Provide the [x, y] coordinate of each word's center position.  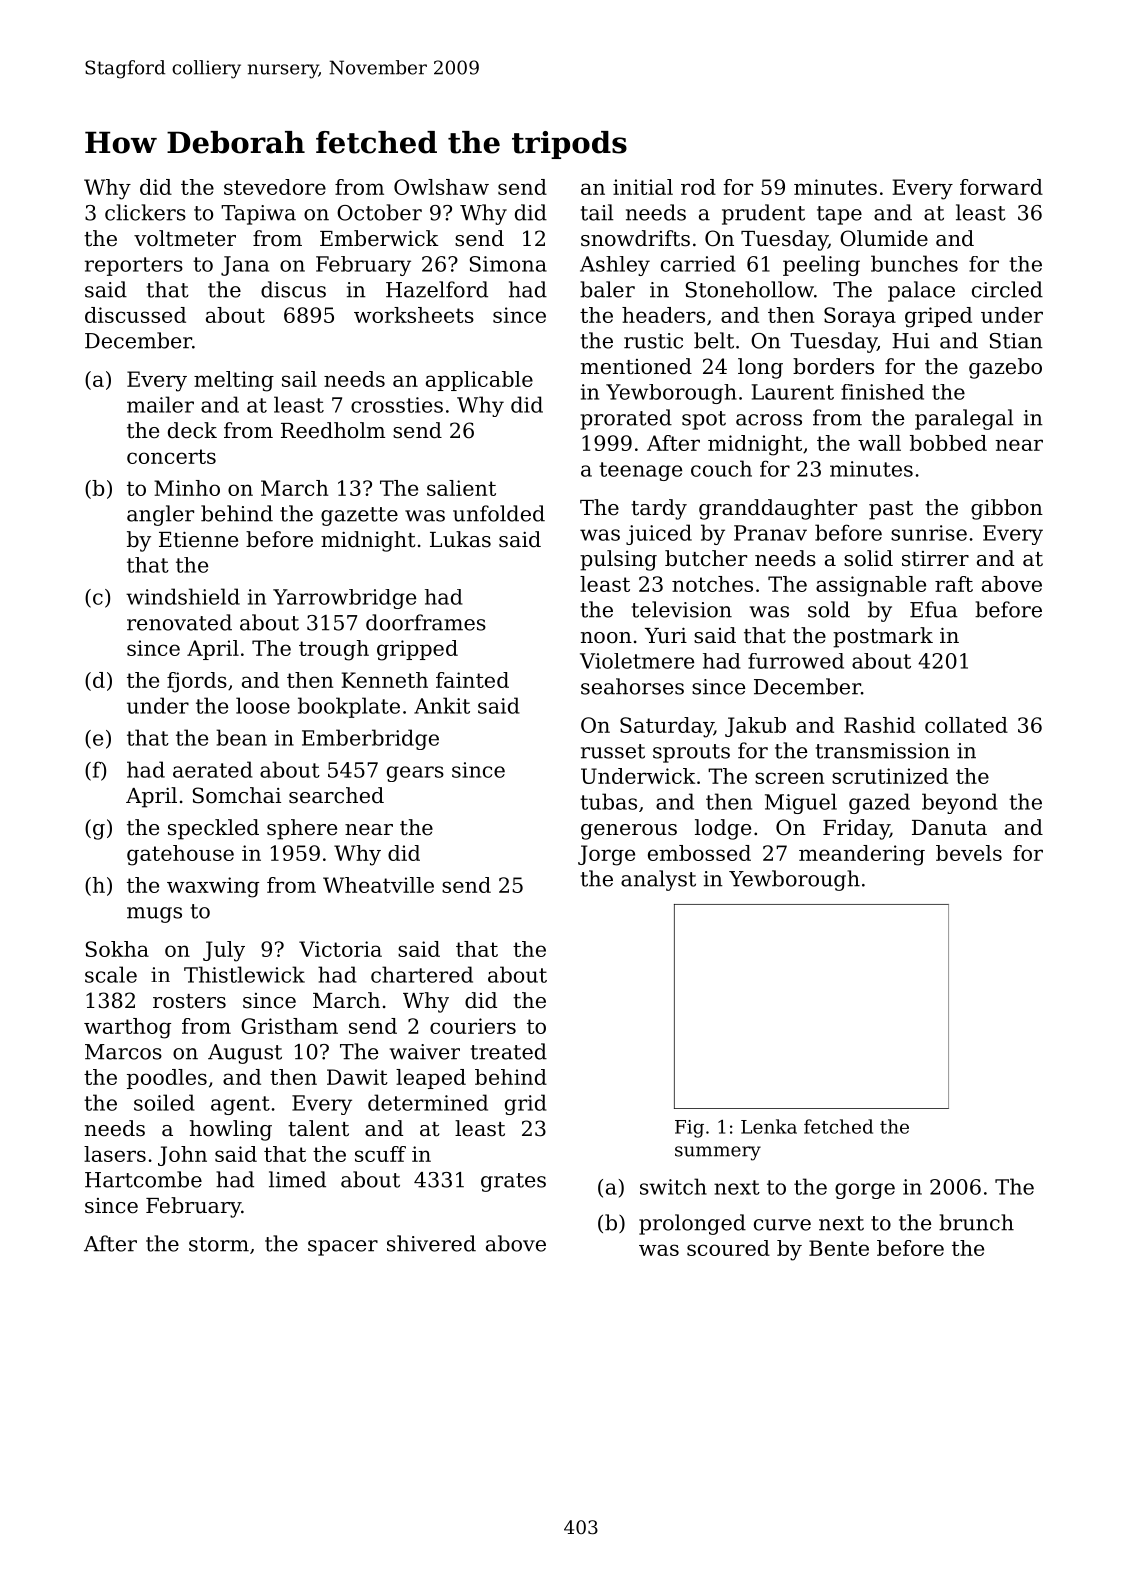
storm [219, 1244]
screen [789, 778]
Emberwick [379, 238]
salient [461, 488]
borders [833, 366]
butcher [706, 558]
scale [111, 974]
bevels [969, 853]
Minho [187, 488]
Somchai [237, 795]
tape [839, 215]
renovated [179, 622]
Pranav [770, 533]
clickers [145, 212]
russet [613, 751]
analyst [658, 880]
